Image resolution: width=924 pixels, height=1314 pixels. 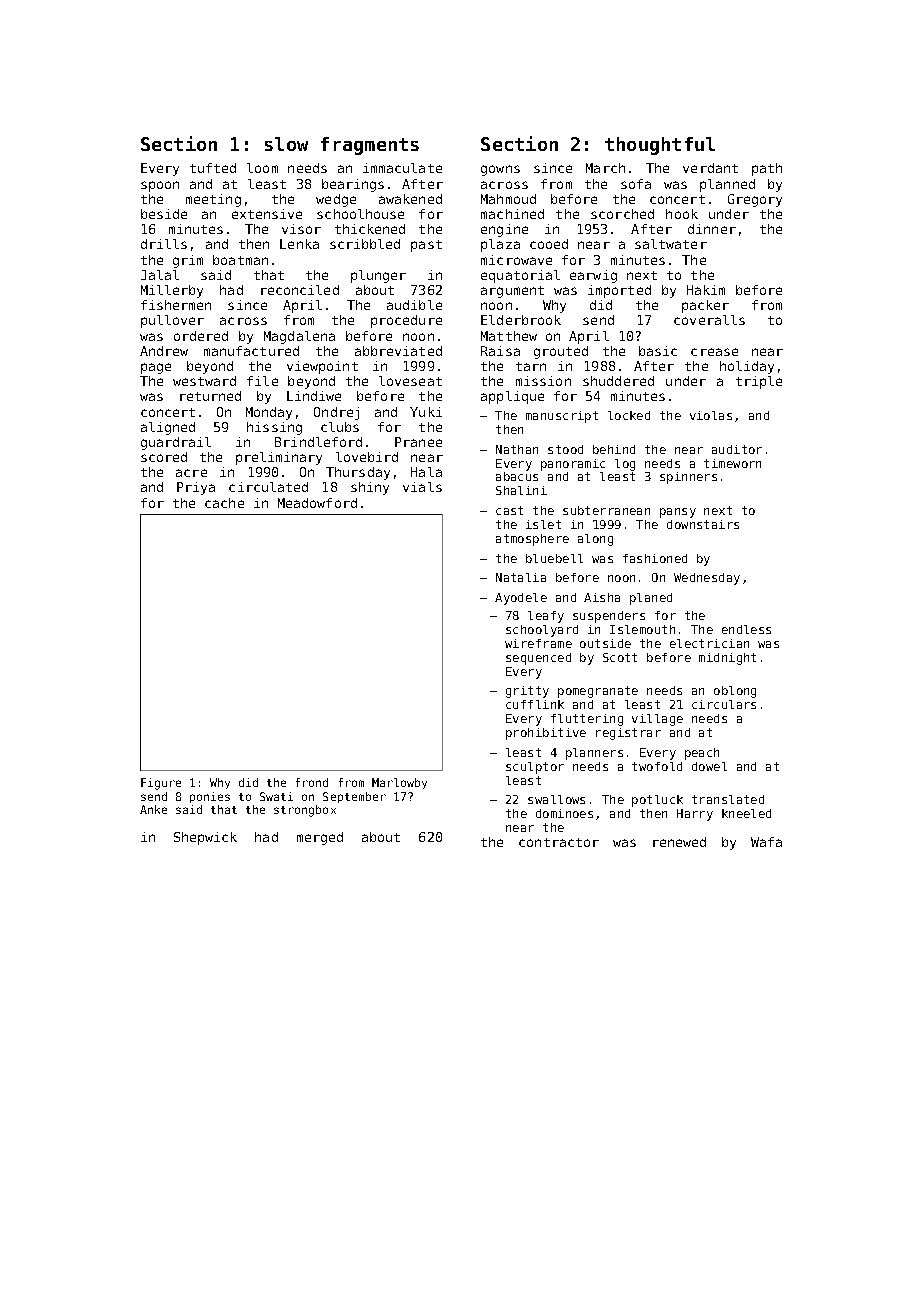 I want to click on frond, so click(x=312, y=782).
